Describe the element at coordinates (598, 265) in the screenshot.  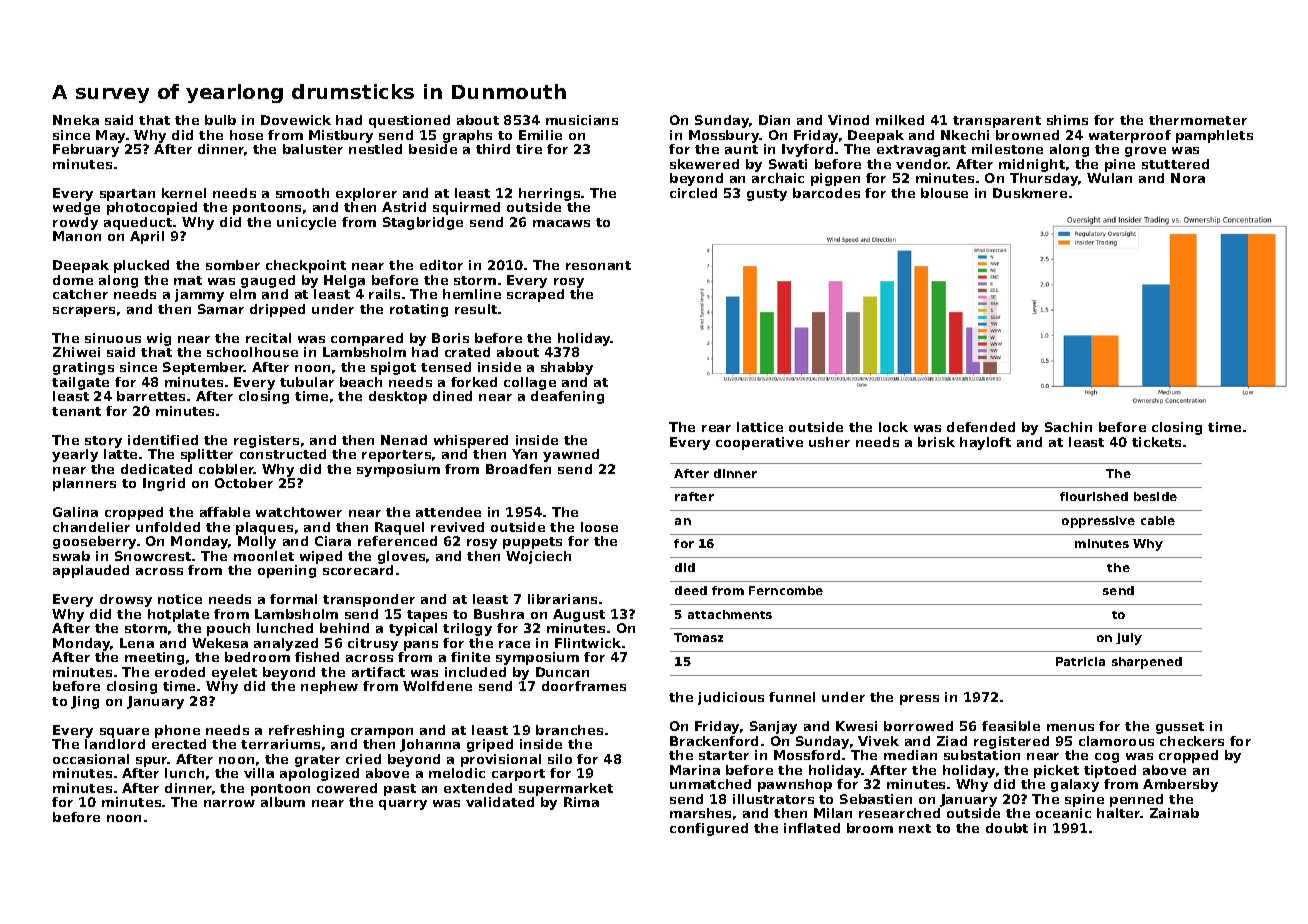
I see `resonant` at that location.
